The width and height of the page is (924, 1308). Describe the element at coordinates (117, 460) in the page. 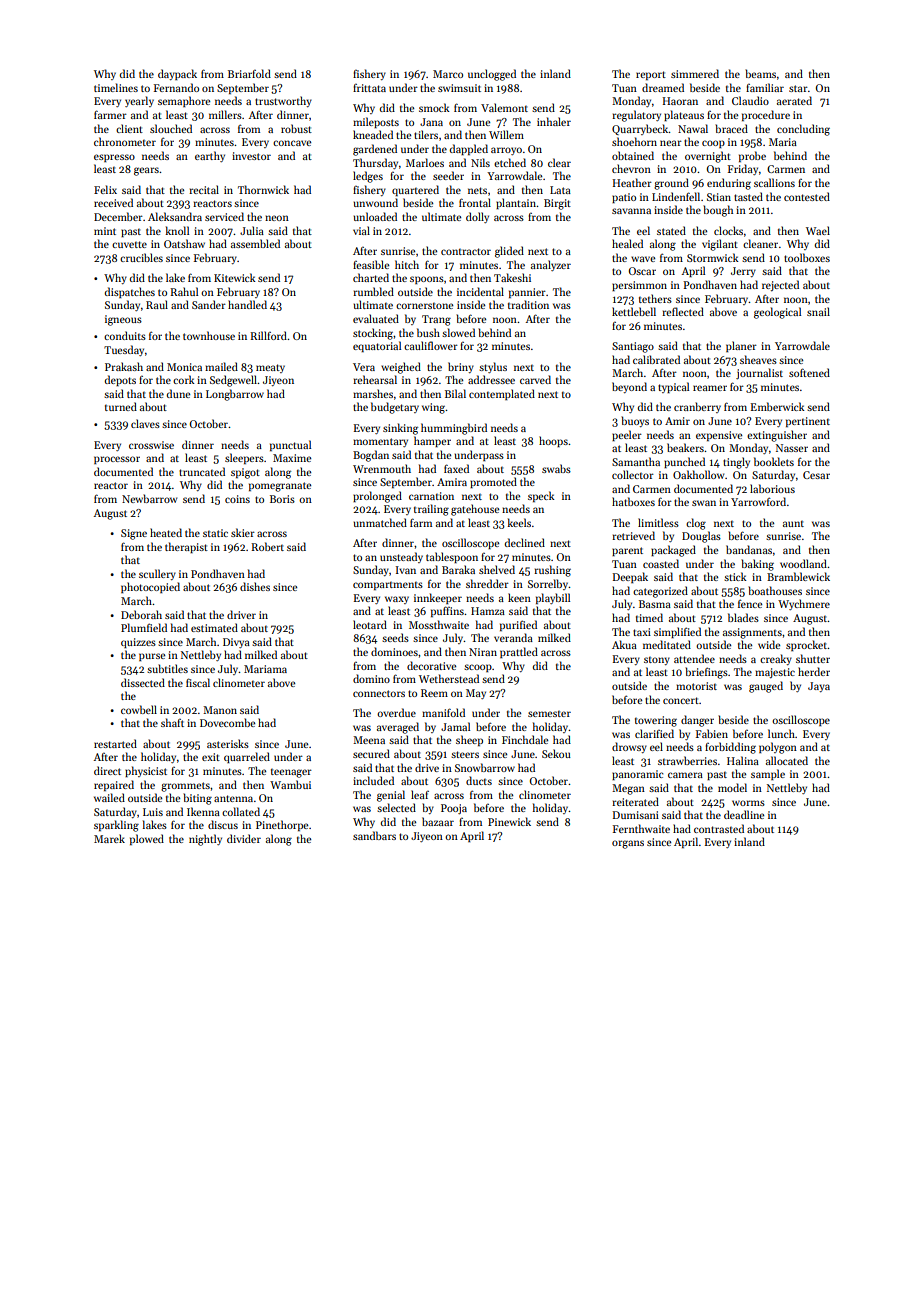

I see `processor` at that location.
